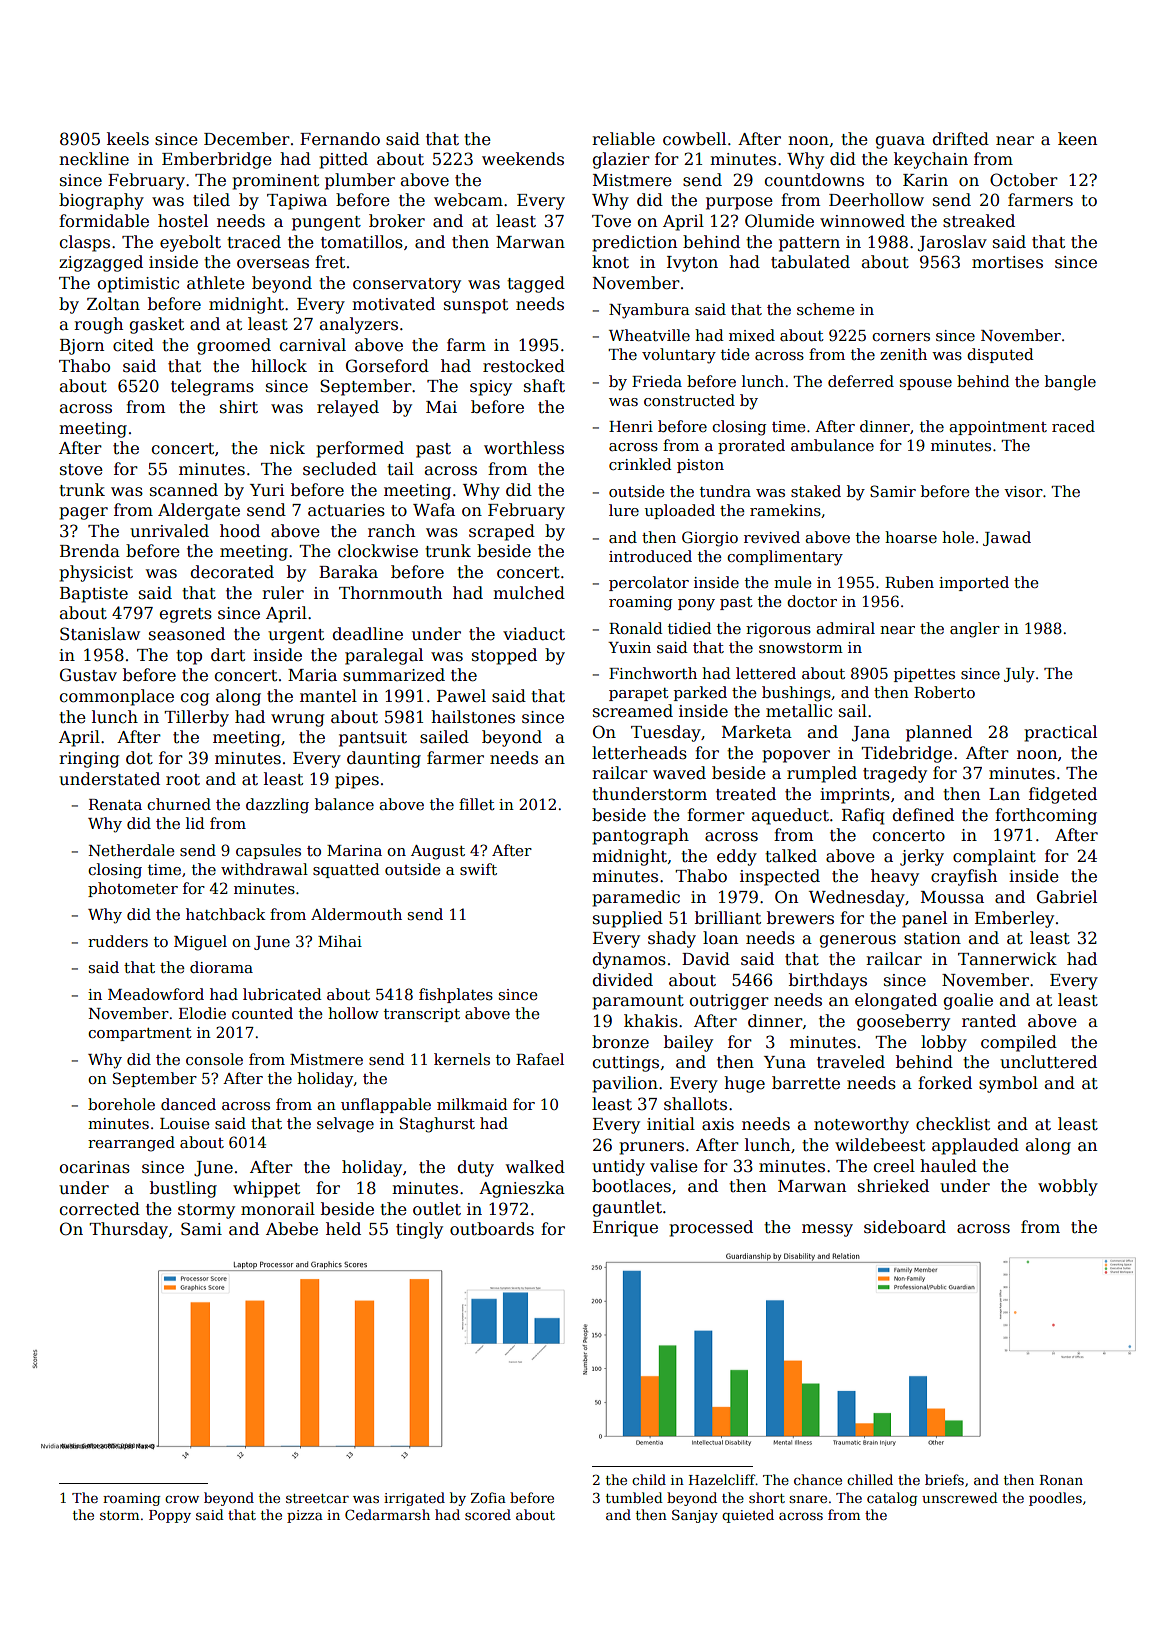 The height and width of the screenshot is (1636, 1157). I want to click on Gustav, so click(88, 675).
